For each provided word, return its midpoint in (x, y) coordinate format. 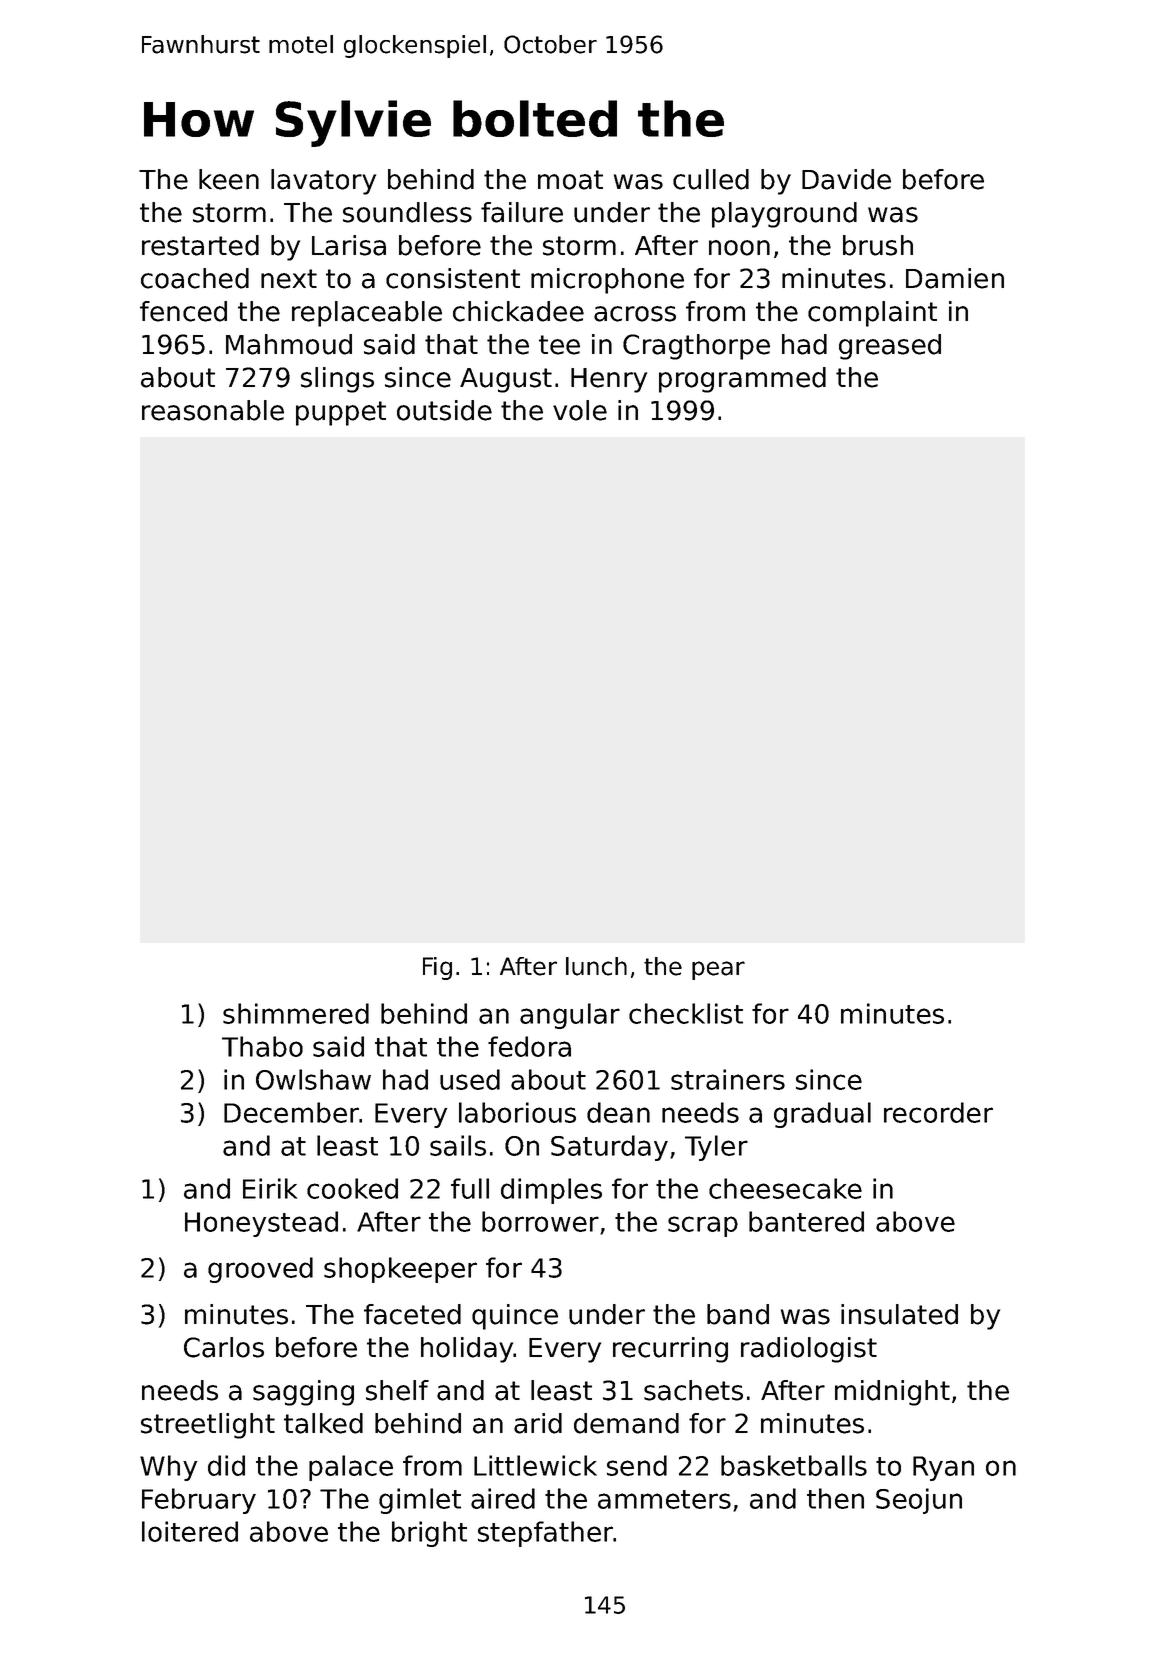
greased (890, 347)
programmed (742, 380)
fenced (183, 311)
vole (580, 410)
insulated (899, 1314)
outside (444, 410)
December (291, 1112)
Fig (437, 968)
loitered (190, 1531)
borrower (540, 1221)
